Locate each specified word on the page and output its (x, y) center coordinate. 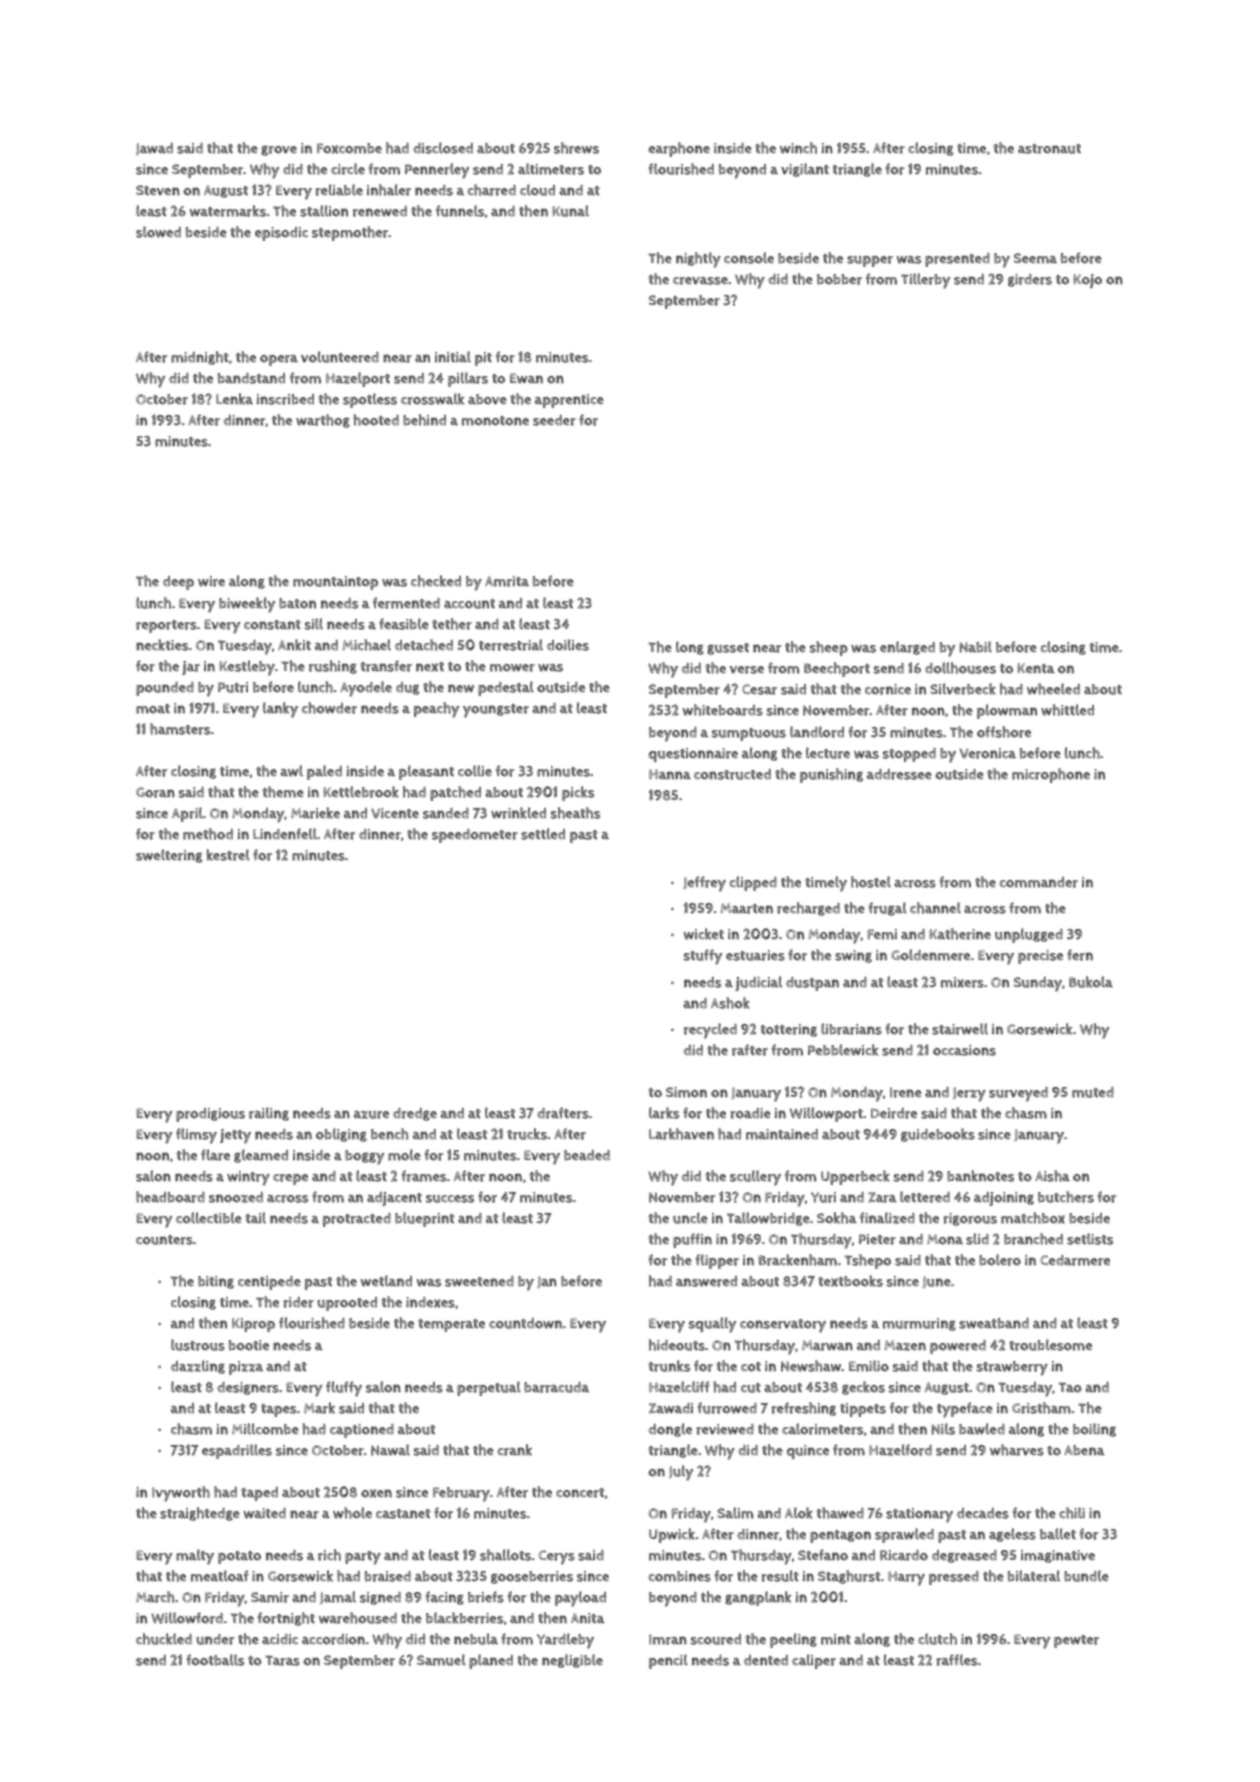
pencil (668, 1661)
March (155, 1597)
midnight (200, 358)
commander (1039, 882)
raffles (957, 1660)
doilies (568, 645)
